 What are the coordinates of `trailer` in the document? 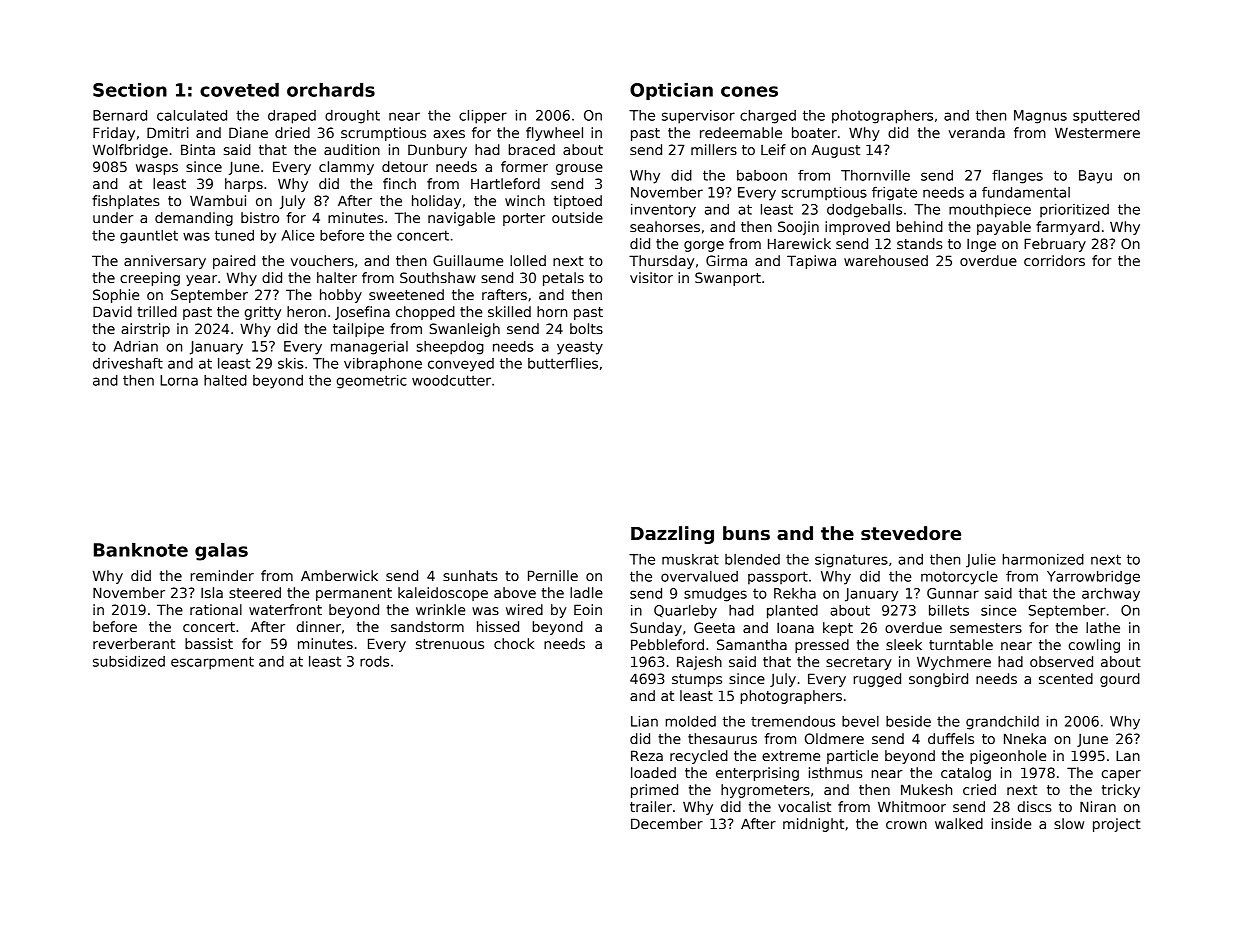 It's located at (651, 806).
